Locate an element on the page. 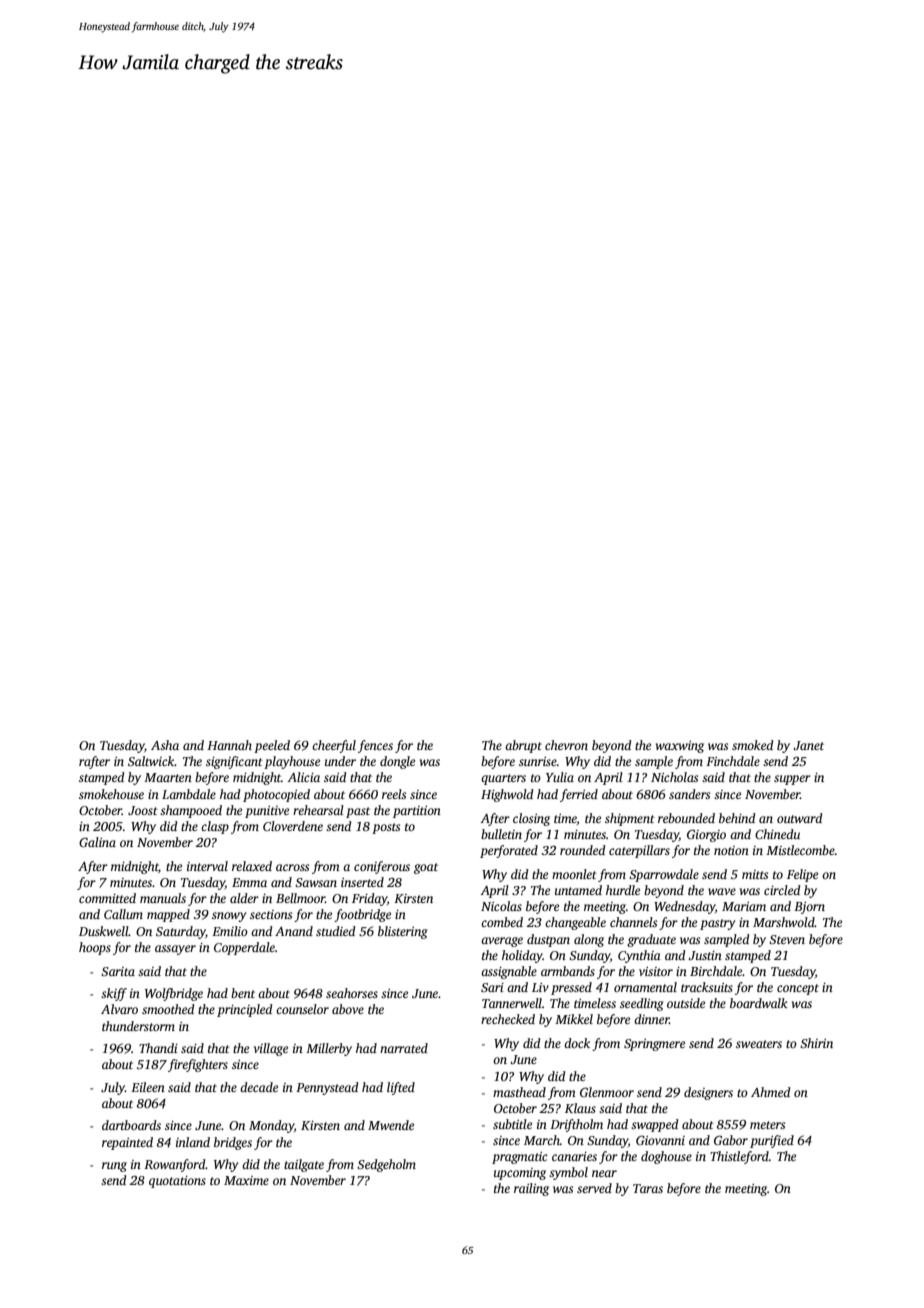 The height and width of the page is (1308, 924). railing is located at coordinates (531, 1189).
